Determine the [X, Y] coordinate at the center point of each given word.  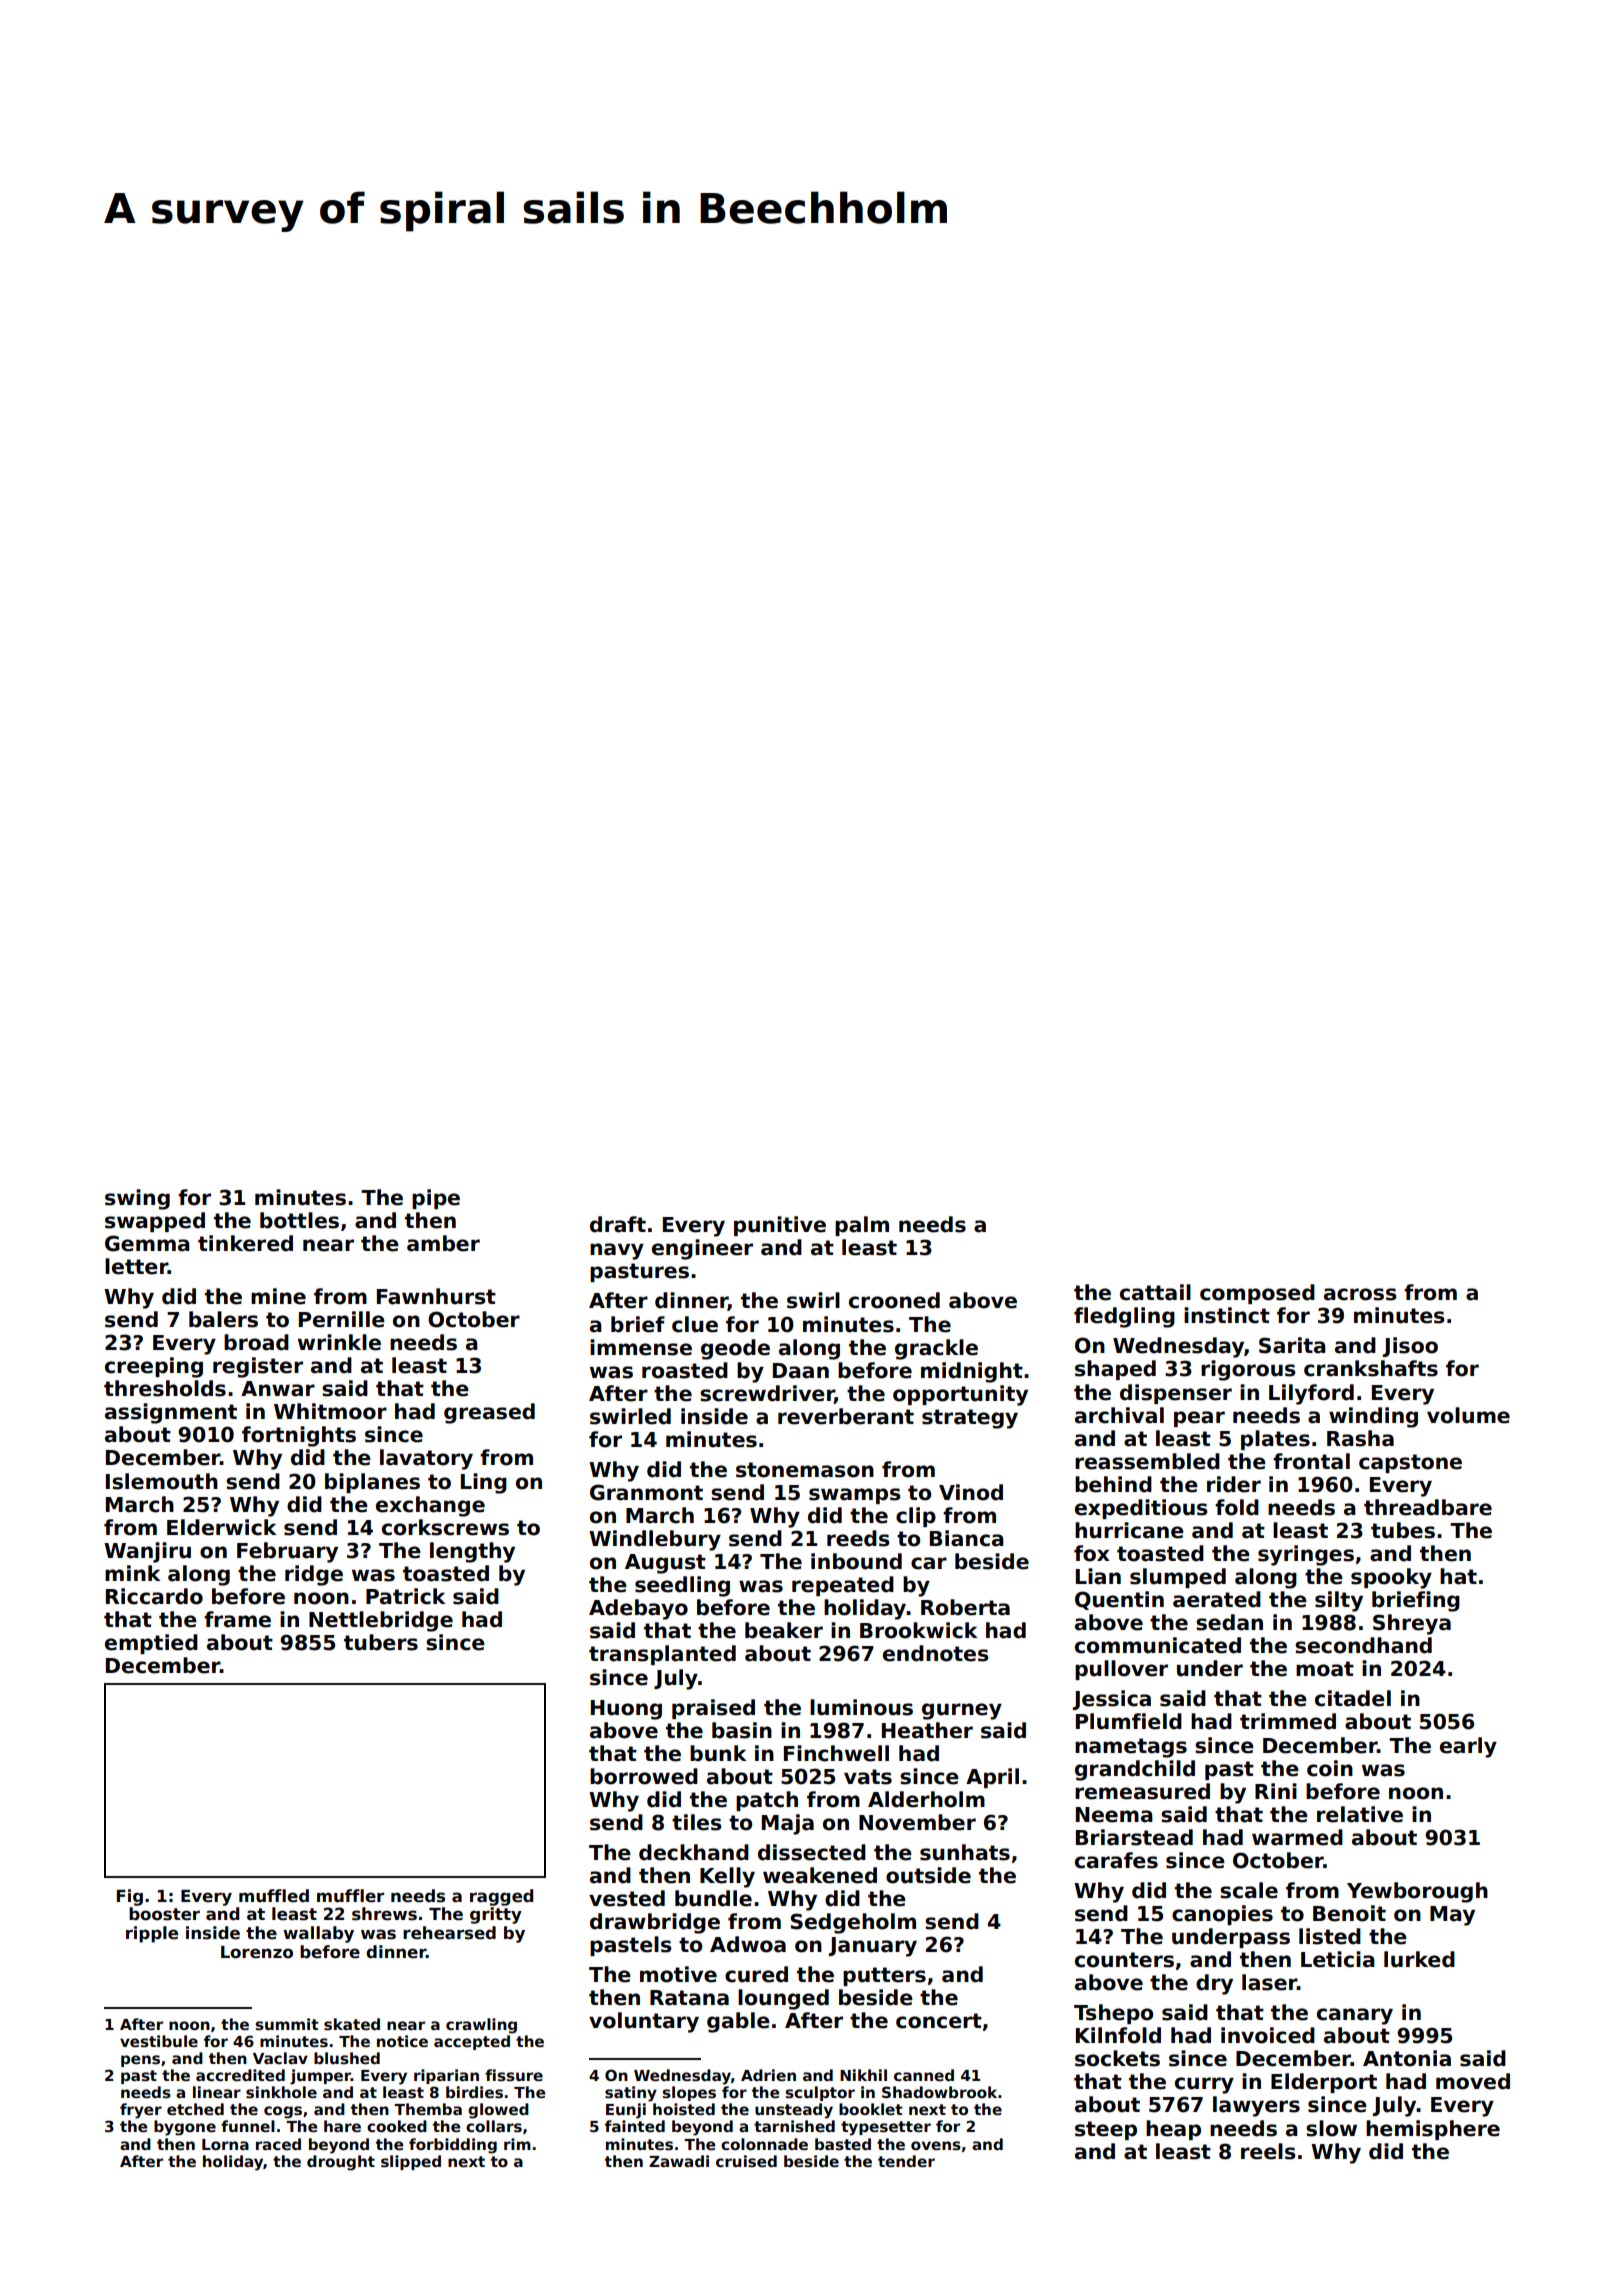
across [1360, 1294]
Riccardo [154, 1596]
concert [939, 2021]
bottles [299, 1220]
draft [618, 1224]
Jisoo [1410, 1347]
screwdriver [767, 1394]
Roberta [965, 1607]
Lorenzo [257, 1952]
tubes [1403, 1530]
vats [868, 1777]
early [1468, 1747]
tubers [381, 1642]
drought [341, 2163]
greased [489, 1413]
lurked [1419, 1959]
